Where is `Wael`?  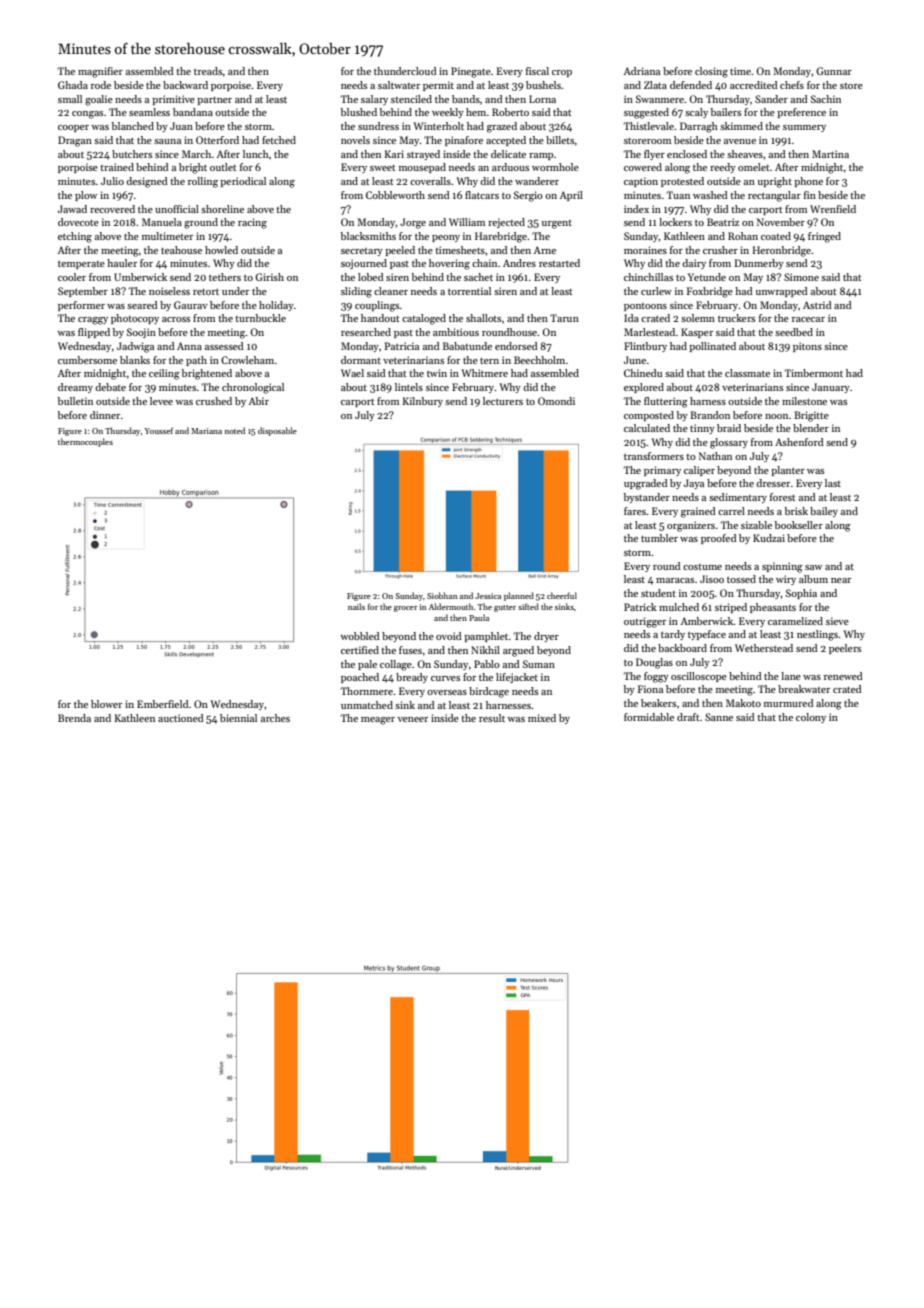 Wael is located at coordinates (352, 373).
